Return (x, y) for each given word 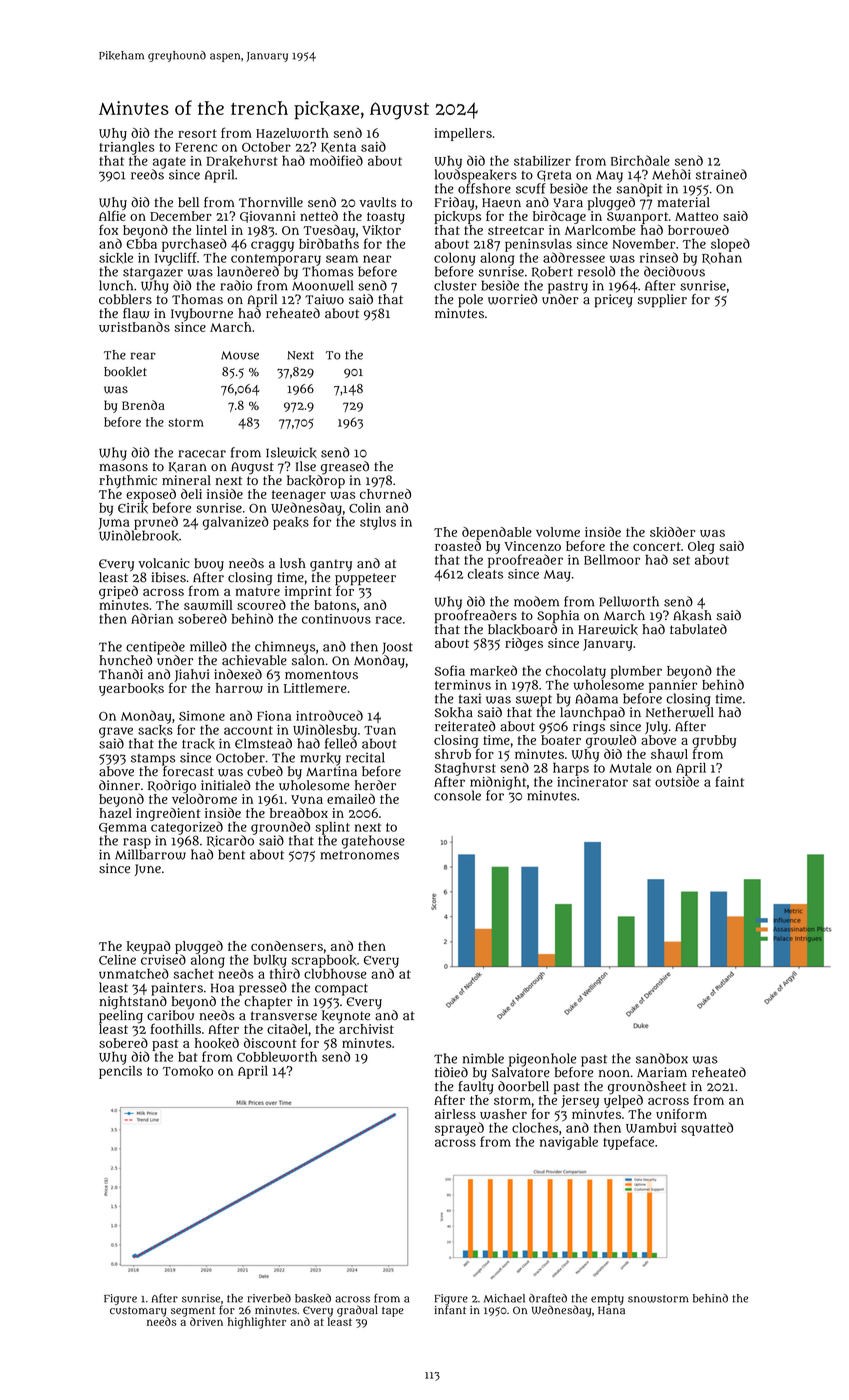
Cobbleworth (277, 1057)
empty (607, 1300)
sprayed (459, 1129)
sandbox (662, 1058)
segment (193, 1312)
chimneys (285, 648)
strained (721, 174)
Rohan (722, 258)
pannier (673, 686)
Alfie (112, 215)
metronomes (359, 855)
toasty (386, 218)
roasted (458, 545)
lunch (116, 285)
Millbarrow (150, 854)
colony (455, 259)
